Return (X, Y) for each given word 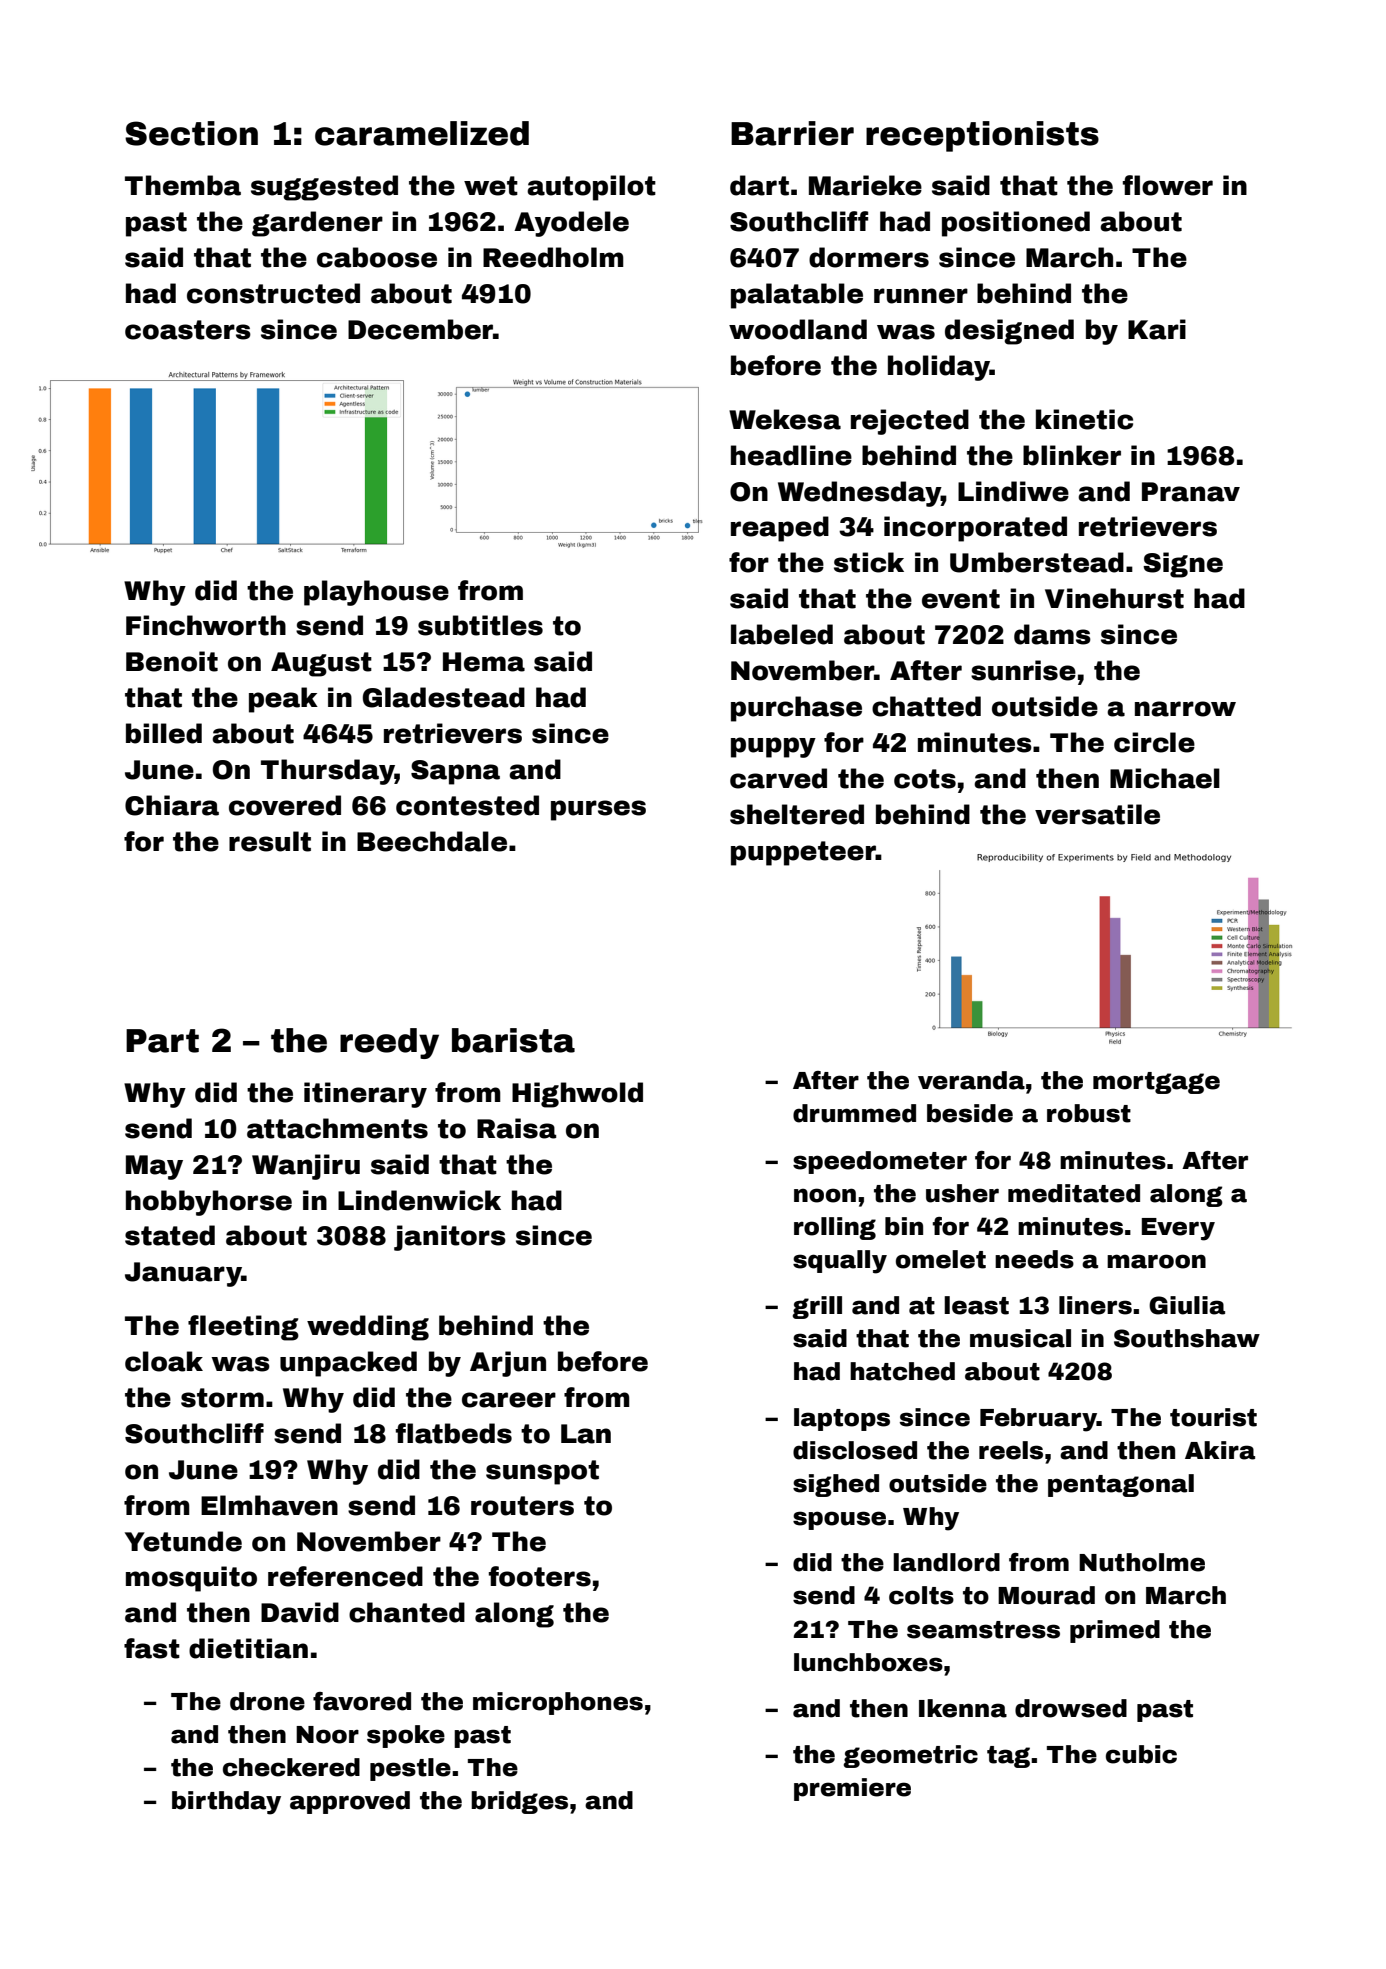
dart (759, 185)
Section (191, 133)
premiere (852, 1789)
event (961, 599)
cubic (1141, 1754)
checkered (291, 1767)
